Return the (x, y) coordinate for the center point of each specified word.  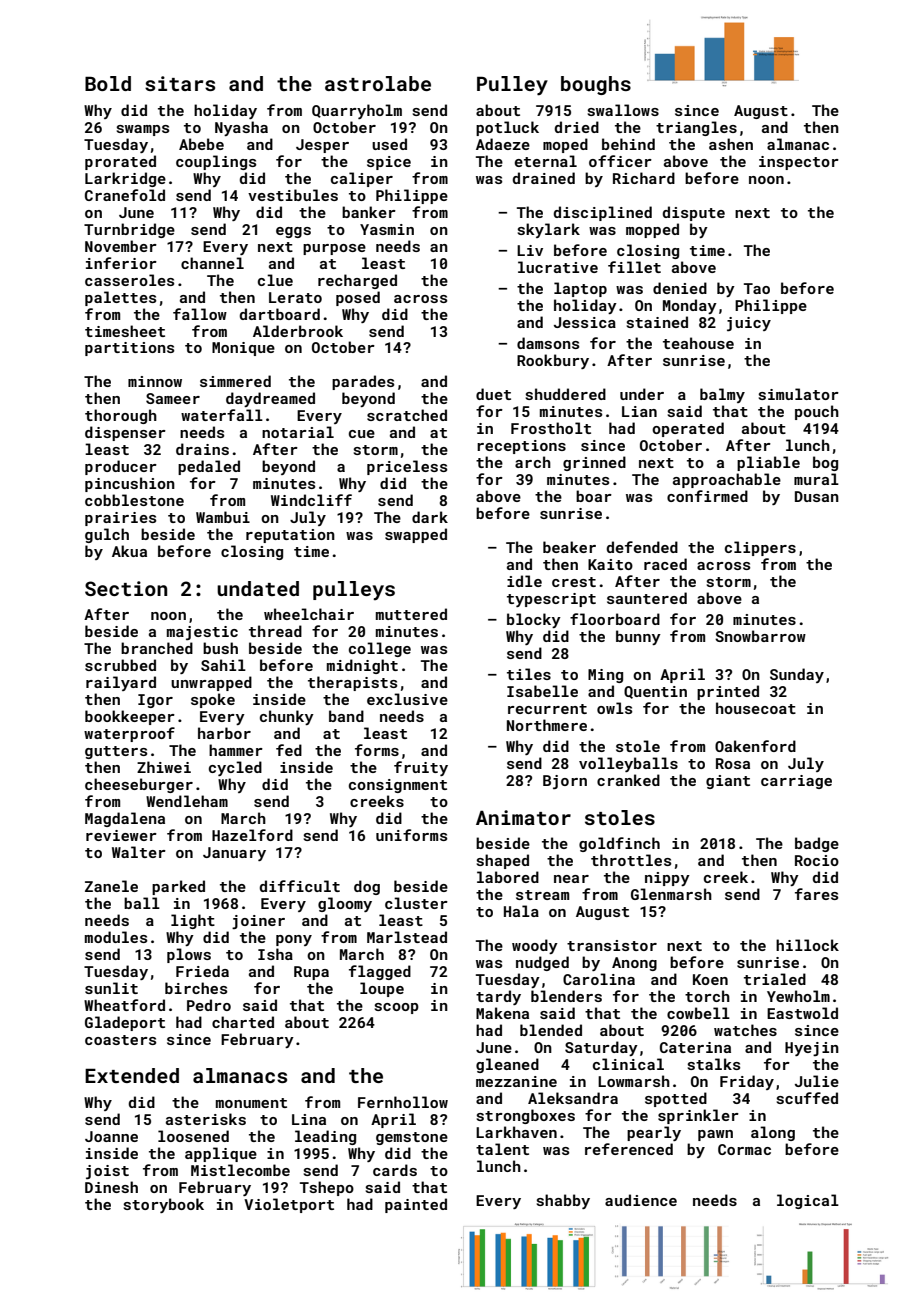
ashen (731, 144)
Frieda (202, 971)
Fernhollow (403, 1102)
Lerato (295, 297)
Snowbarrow (760, 636)
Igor (155, 701)
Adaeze (503, 144)
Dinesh (111, 1187)
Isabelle (542, 691)
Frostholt (551, 428)
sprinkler (698, 1116)
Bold (108, 83)
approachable (727, 480)
